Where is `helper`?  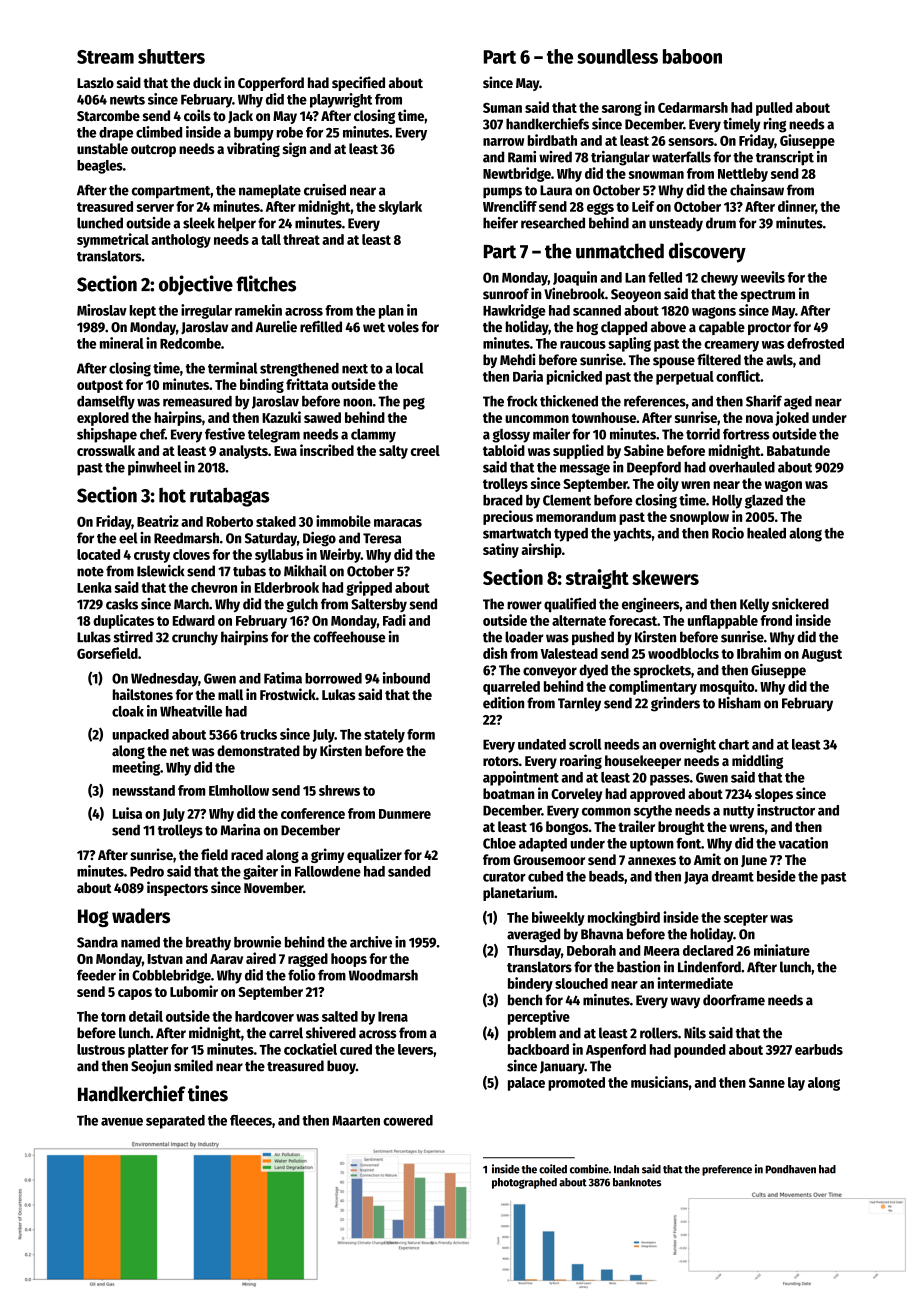
helper is located at coordinates (237, 224).
